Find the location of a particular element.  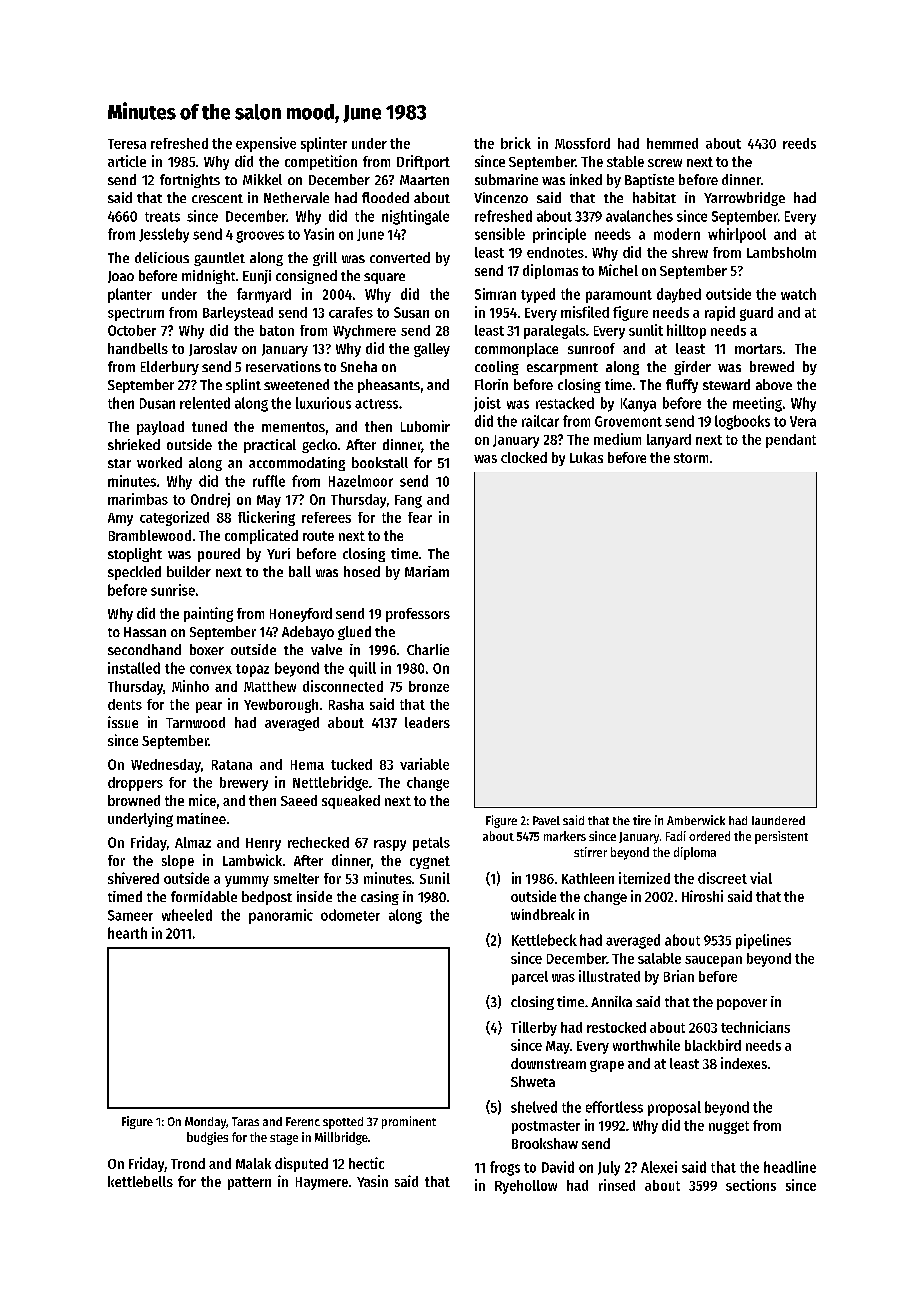

pipelines is located at coordinates (763, 941).
